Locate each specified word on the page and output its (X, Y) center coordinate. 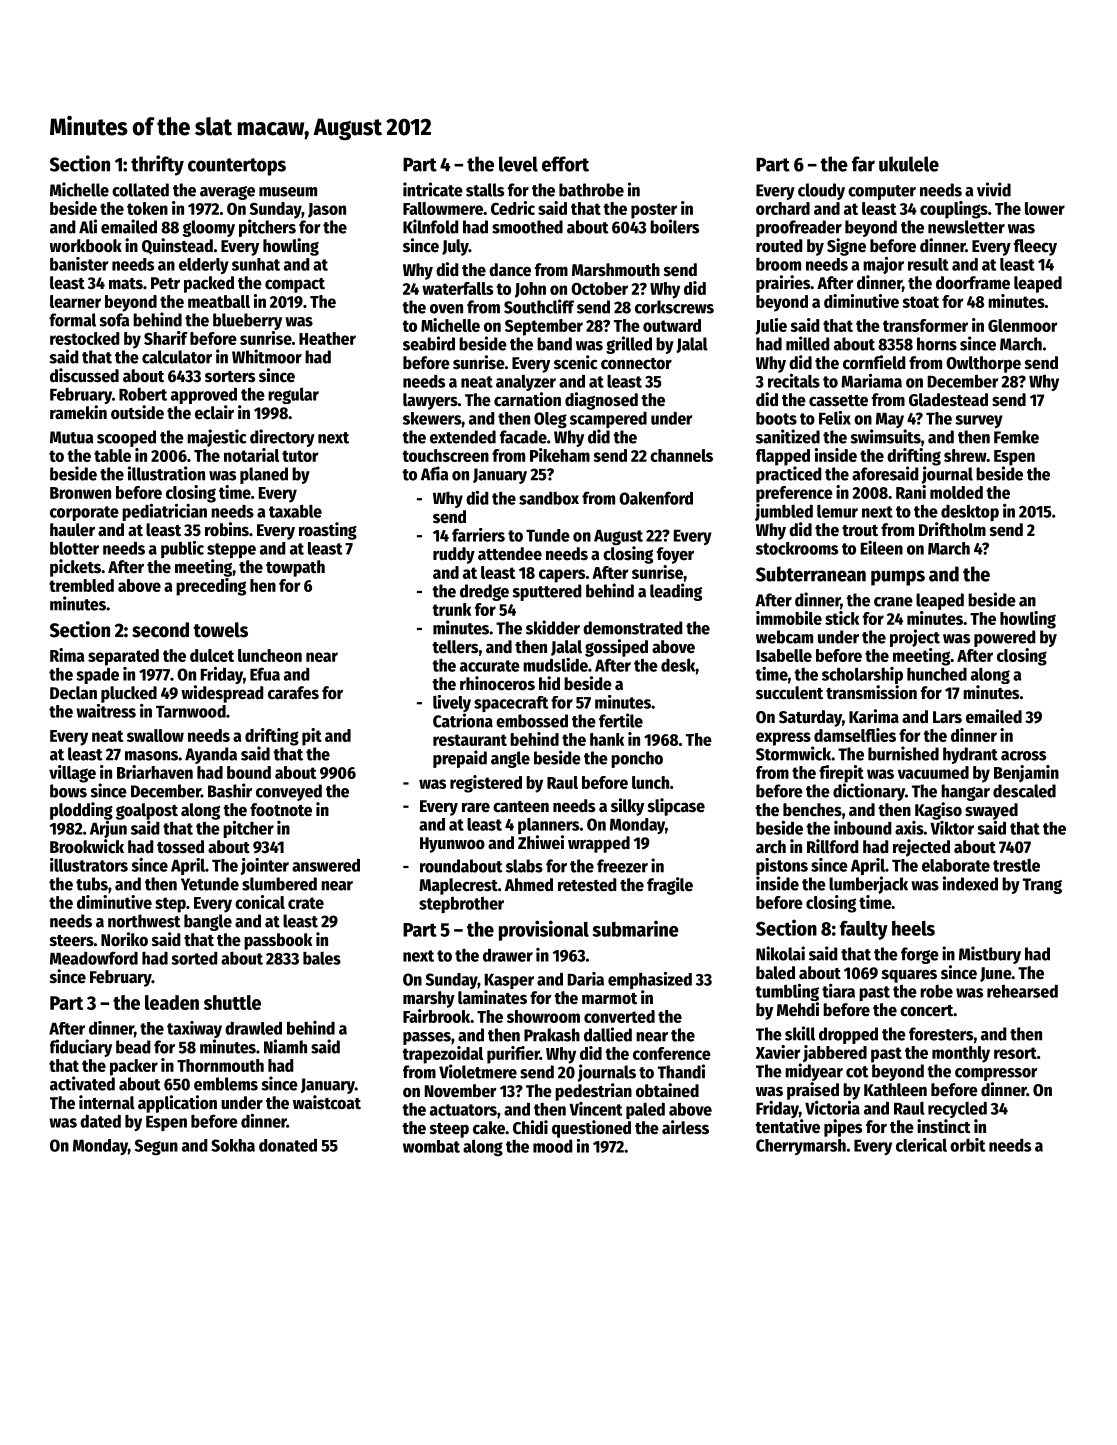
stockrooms (797, 548)
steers (72, 941)
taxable (295, 511)
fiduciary (81, 1048)
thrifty (157, 165)
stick (842, 618)
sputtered (547, 592)
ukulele (909, 164)
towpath (295, 568)
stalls (485, 190)
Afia (434, 473)
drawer (508, 955)
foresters (941, 1034)
